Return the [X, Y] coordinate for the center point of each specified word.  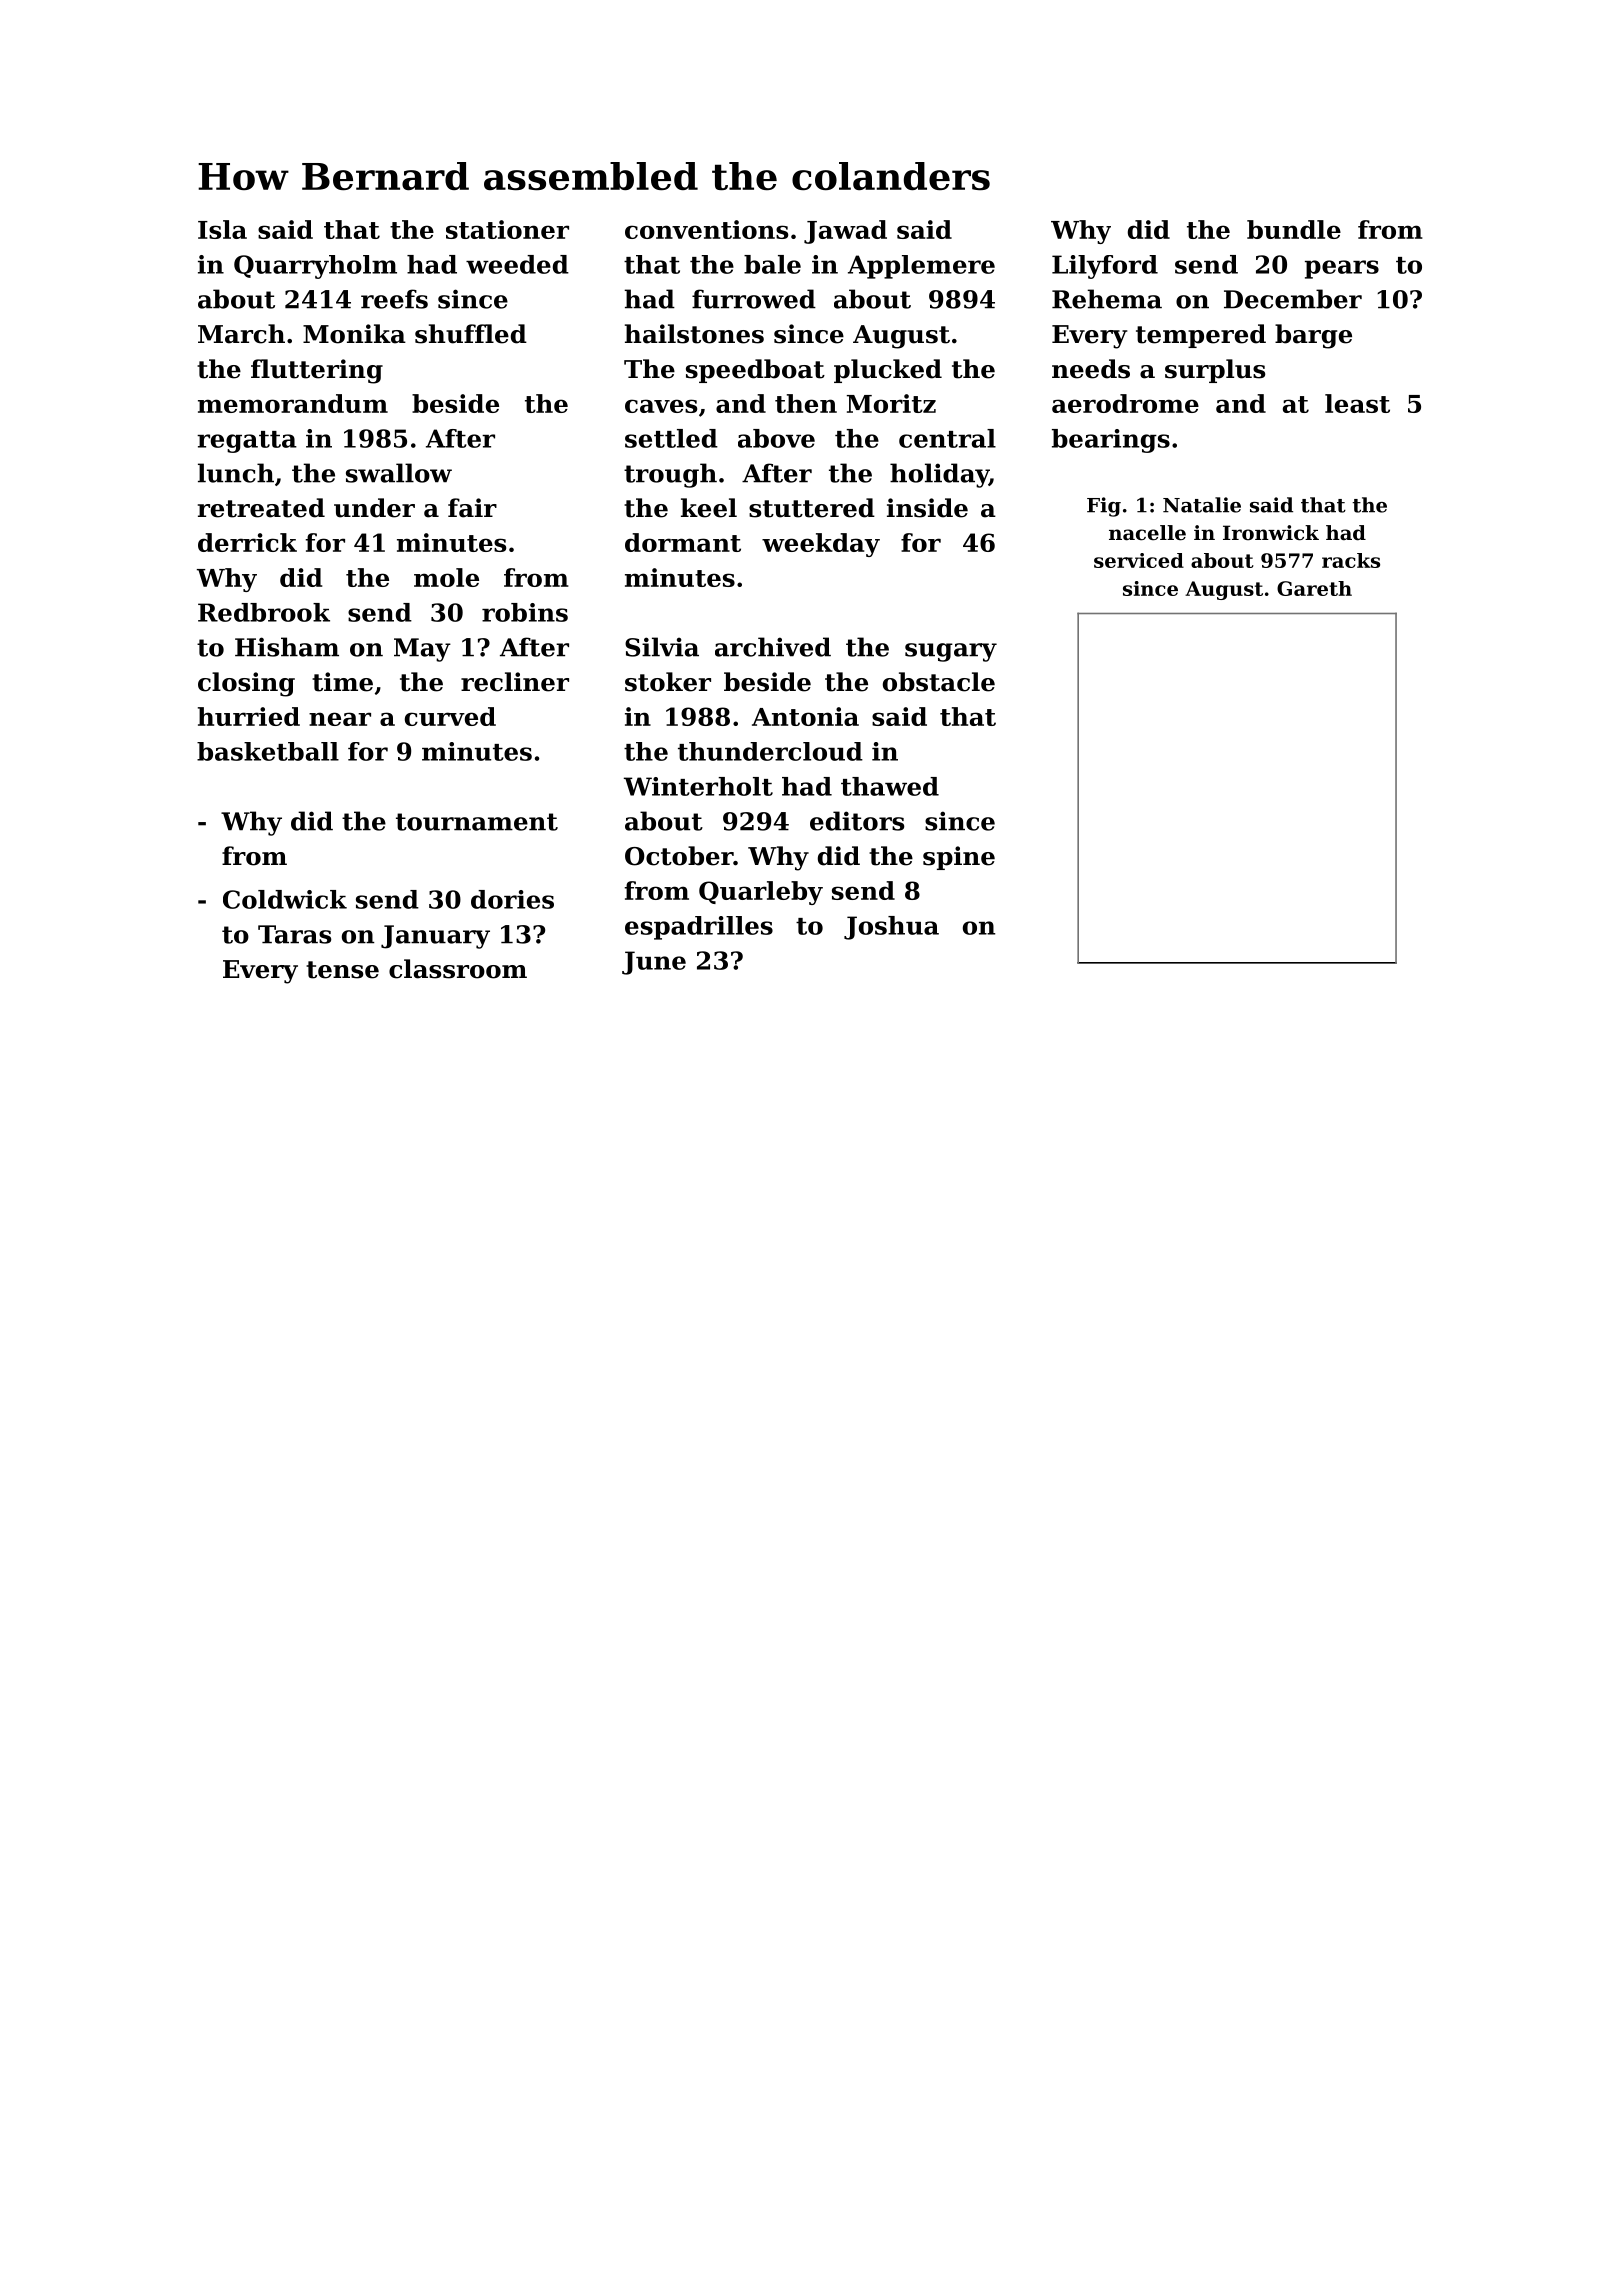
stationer [507, 229]
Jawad [845, 232]
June [654, 963]
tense [342, 970]
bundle [1294, 229]
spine [959, 858]
